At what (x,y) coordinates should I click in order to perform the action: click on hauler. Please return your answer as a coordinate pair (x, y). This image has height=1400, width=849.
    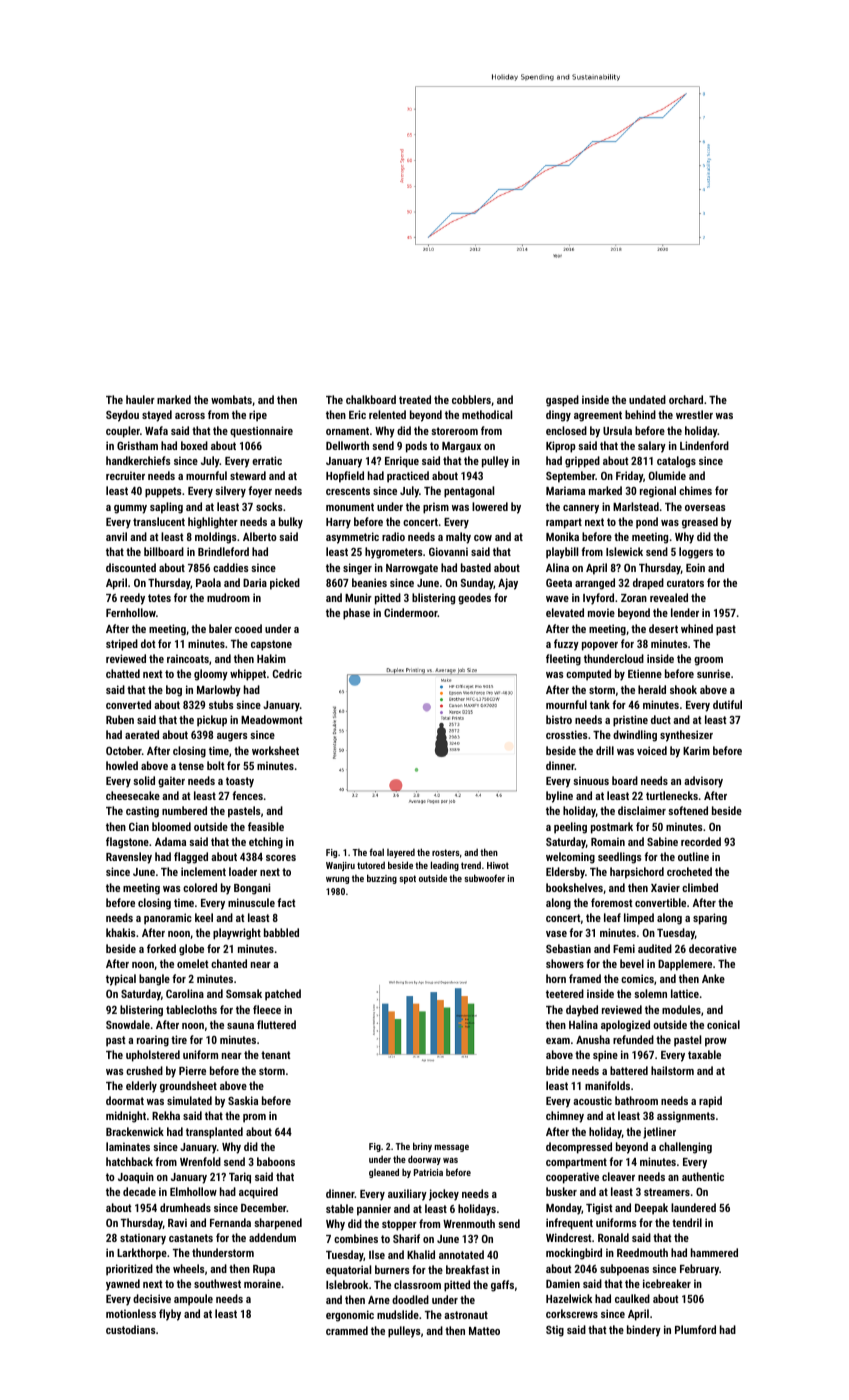
    Looking at the image, I should click on (140, 399).
